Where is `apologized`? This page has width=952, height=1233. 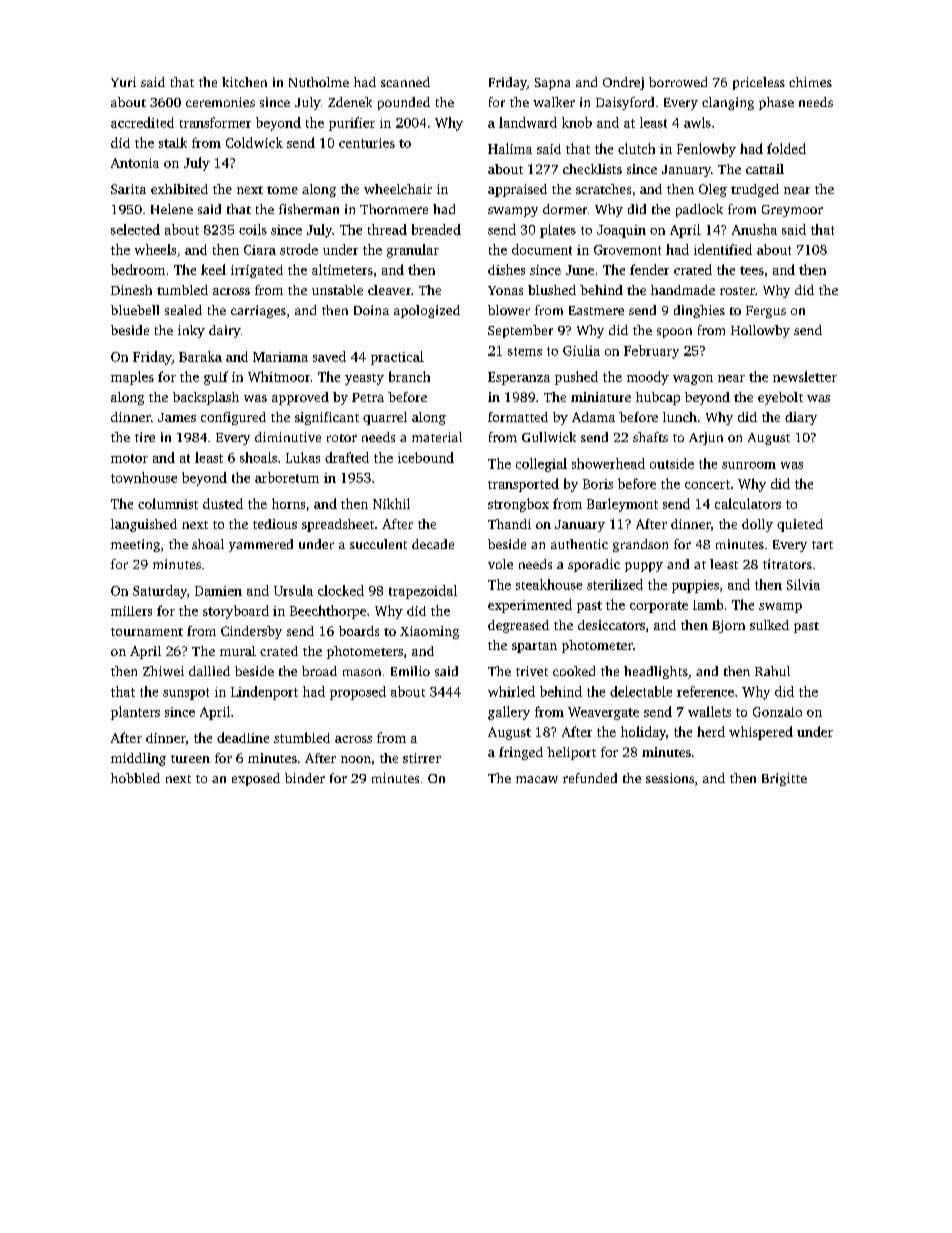 apologized is located at coordinates (427, 311).
